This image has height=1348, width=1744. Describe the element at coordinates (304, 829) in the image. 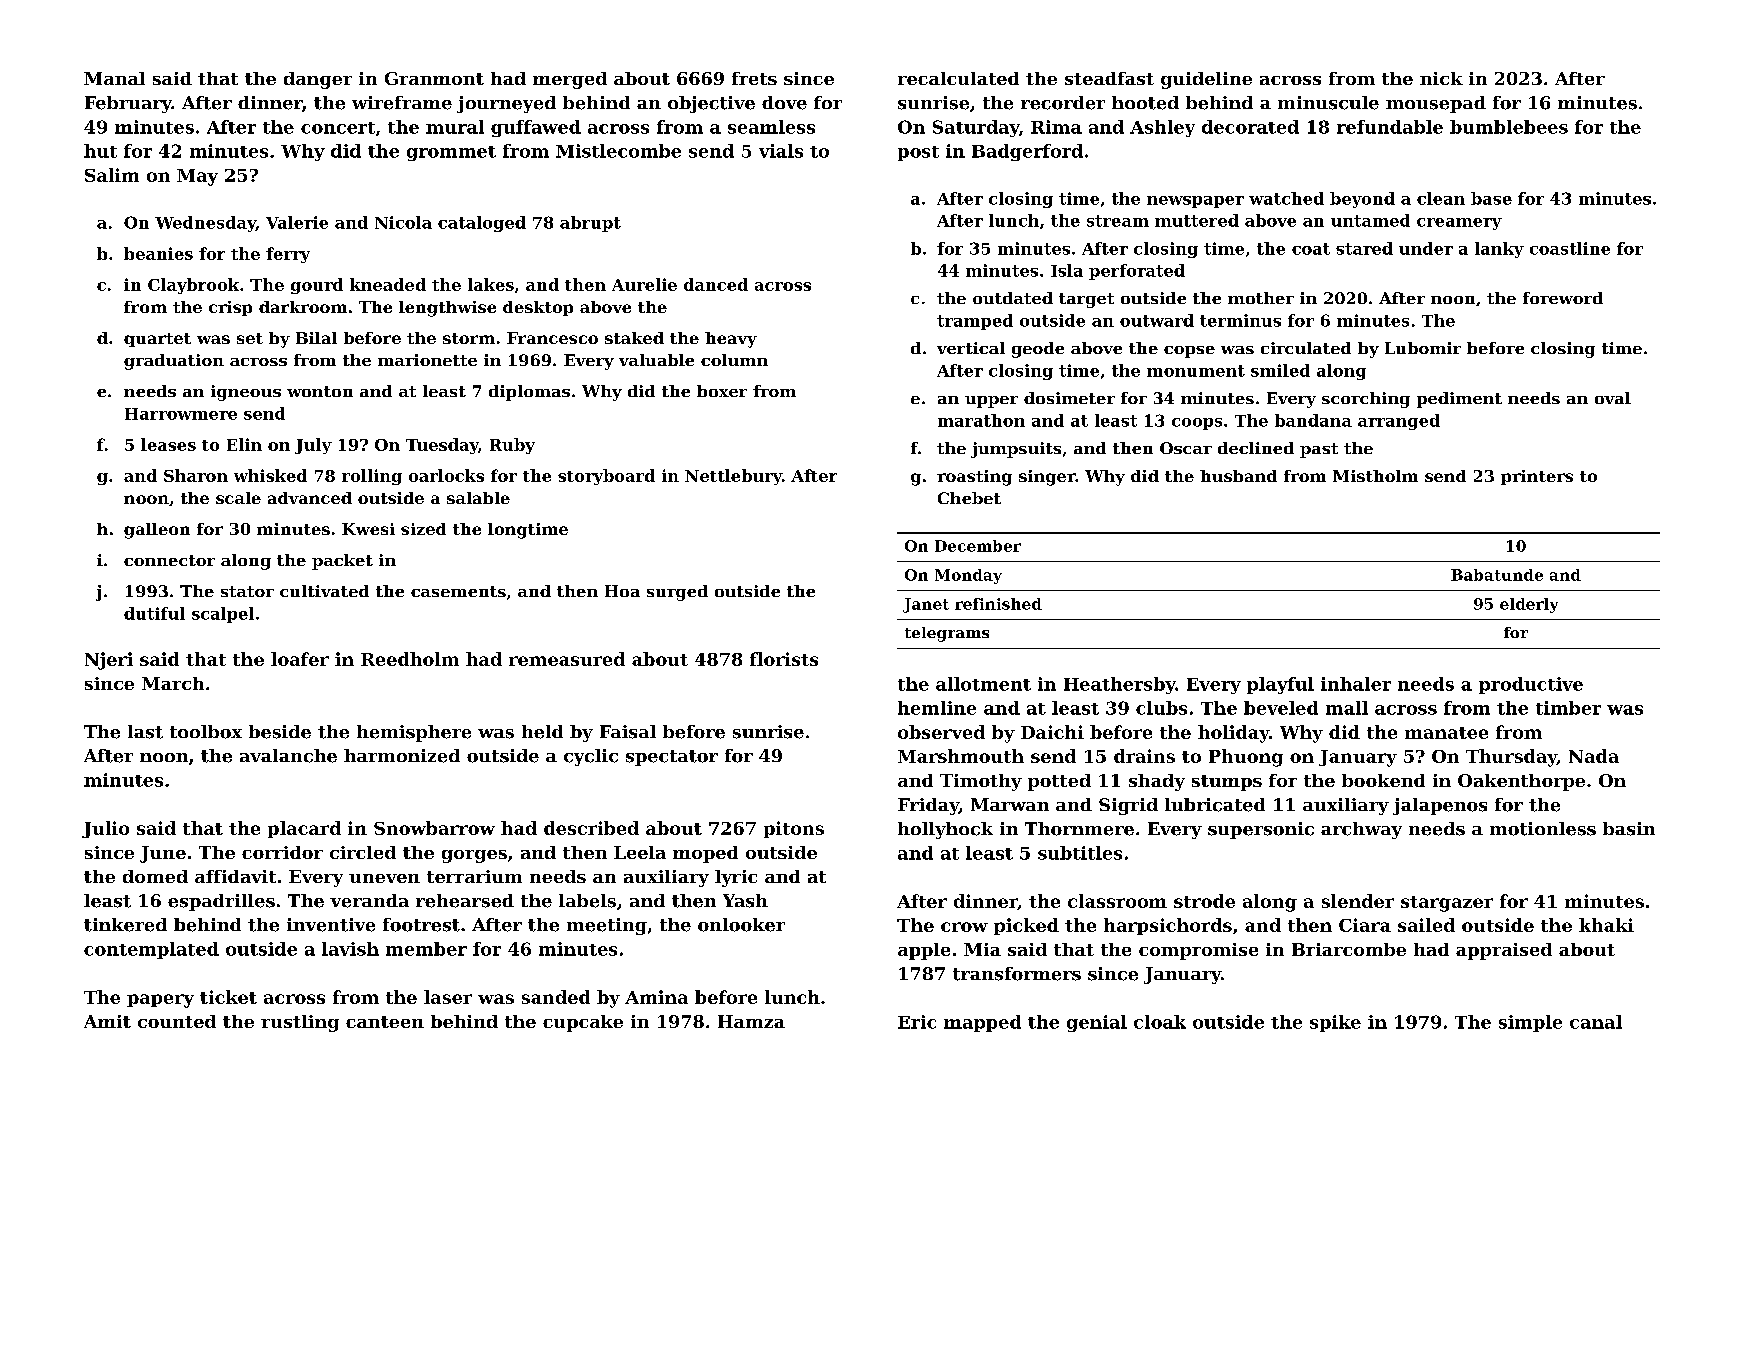

I see `placard` at that location.
